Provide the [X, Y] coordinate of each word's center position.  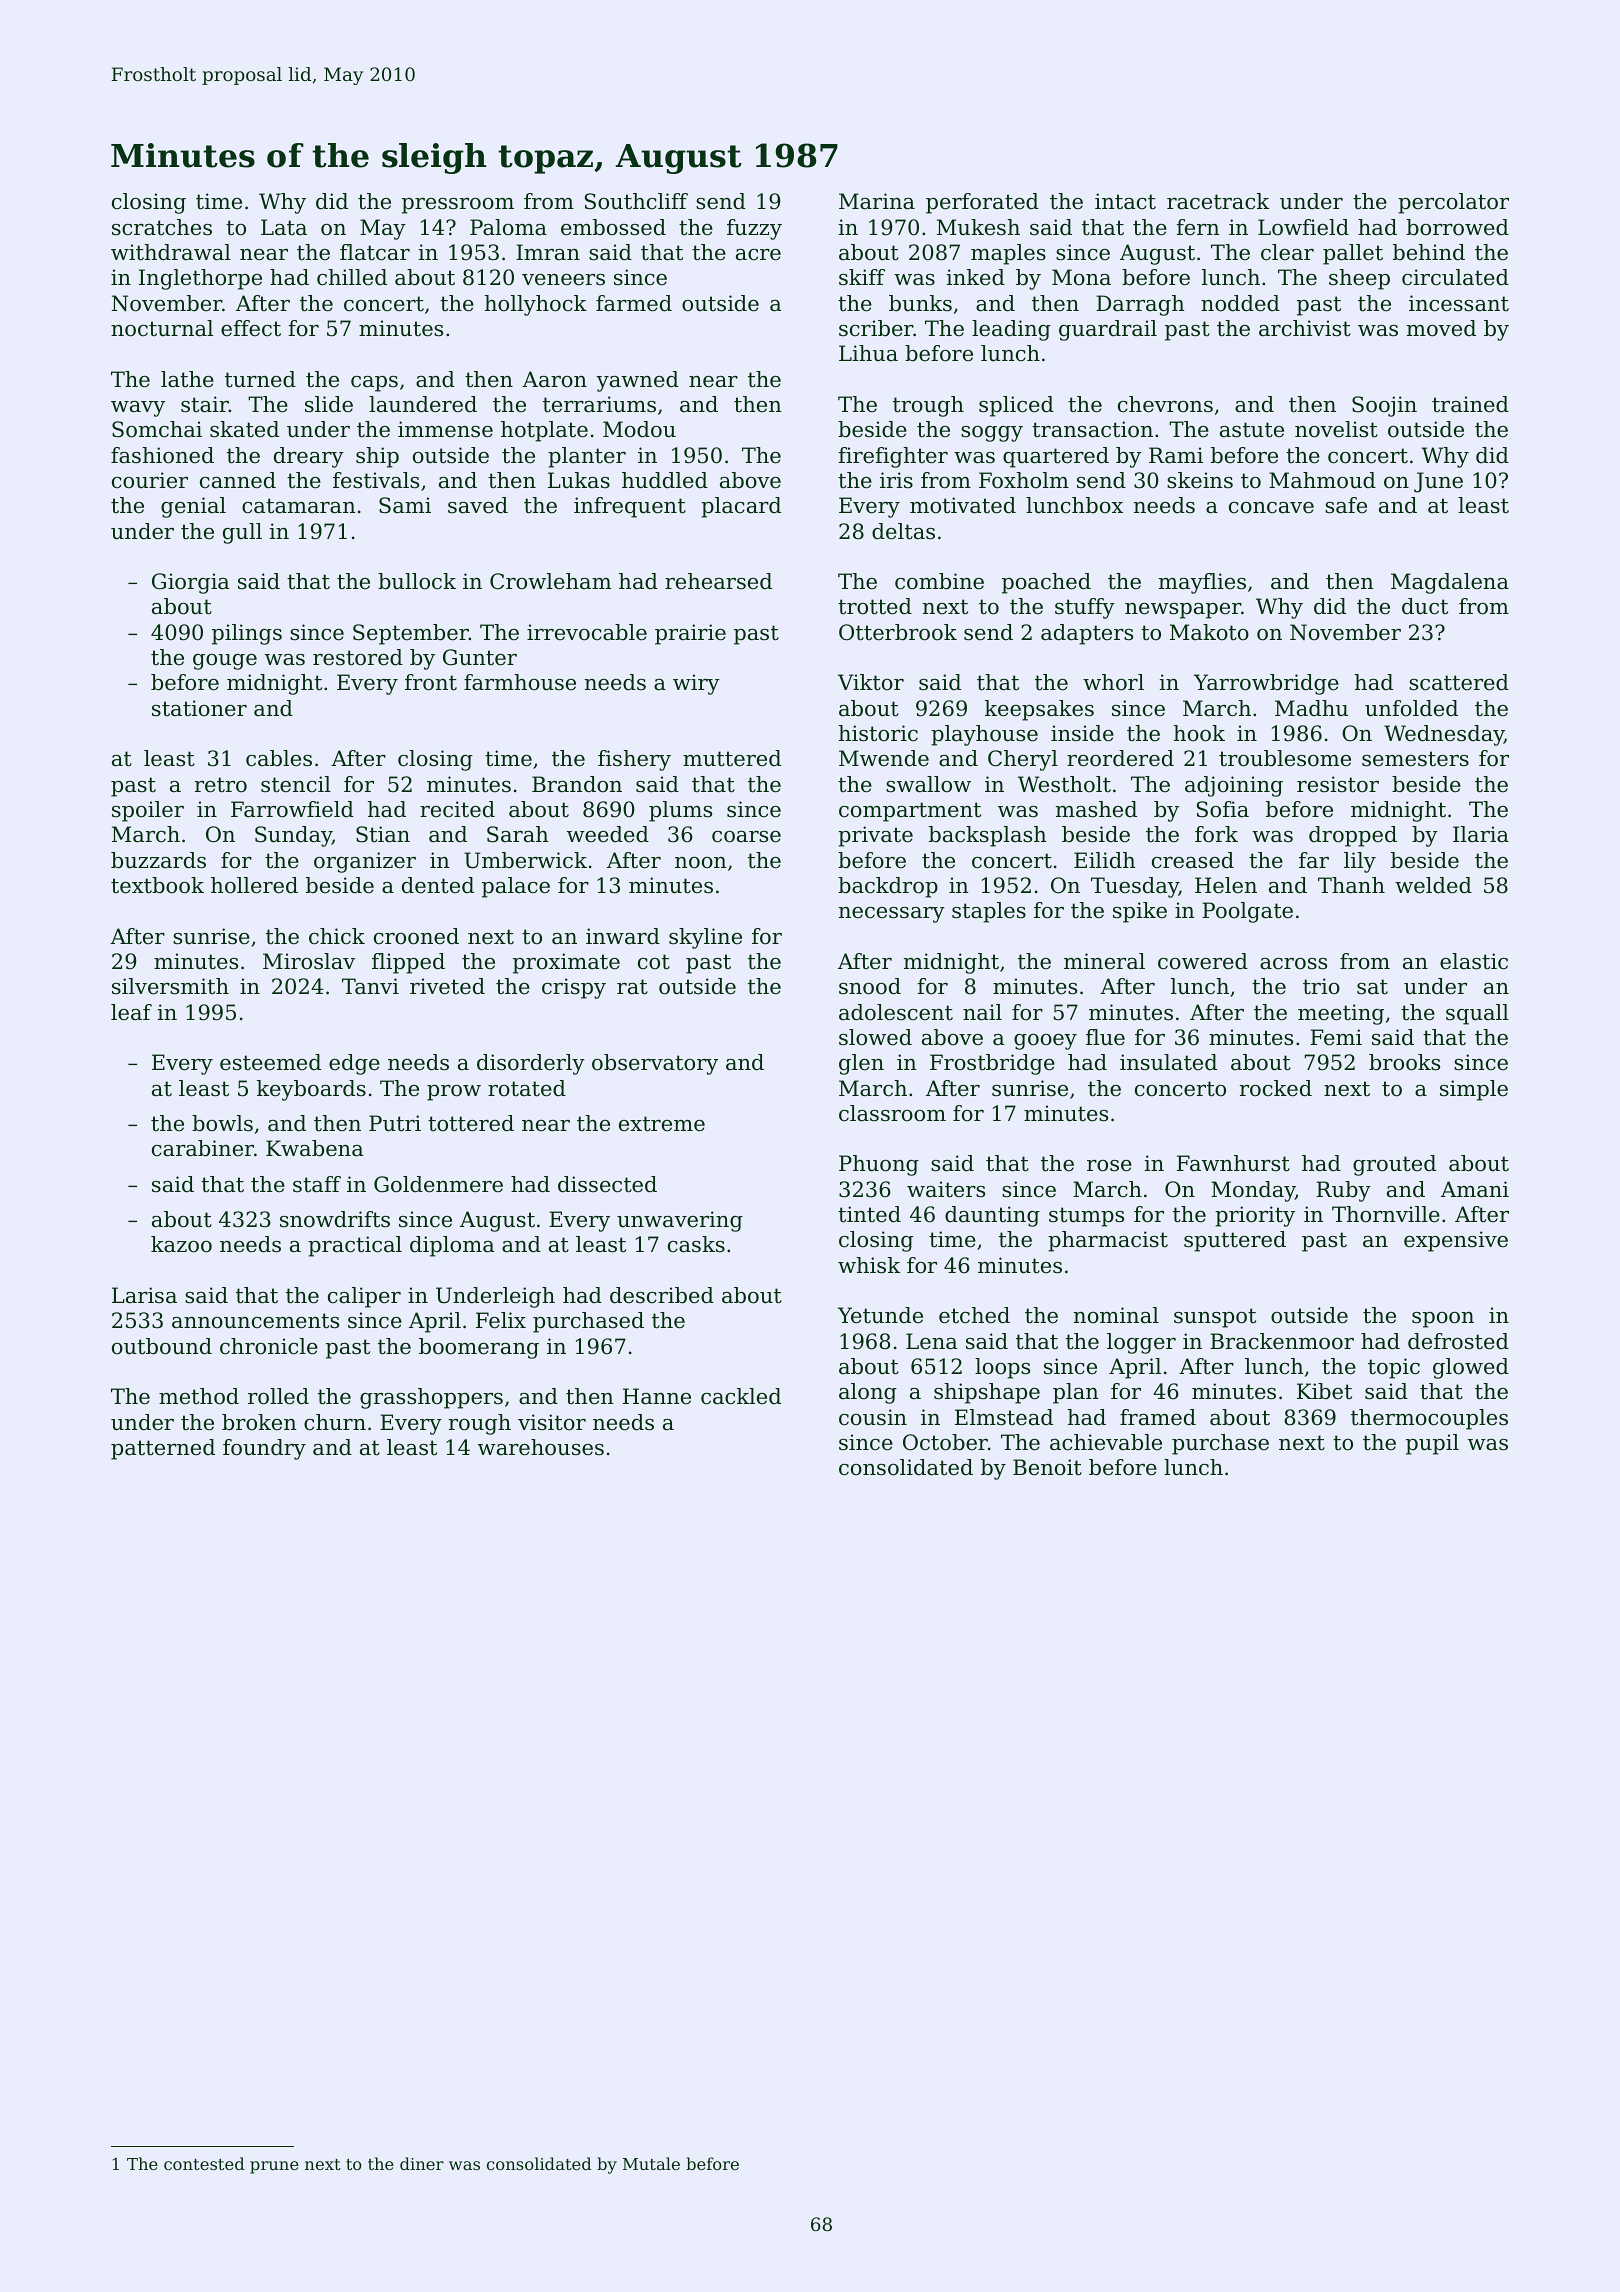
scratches [162, 227]
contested [204, 2163]
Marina [877, 201]
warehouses [541, 1447]
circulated [1455, 277]
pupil [1432, 1444]
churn [335, 1422]
